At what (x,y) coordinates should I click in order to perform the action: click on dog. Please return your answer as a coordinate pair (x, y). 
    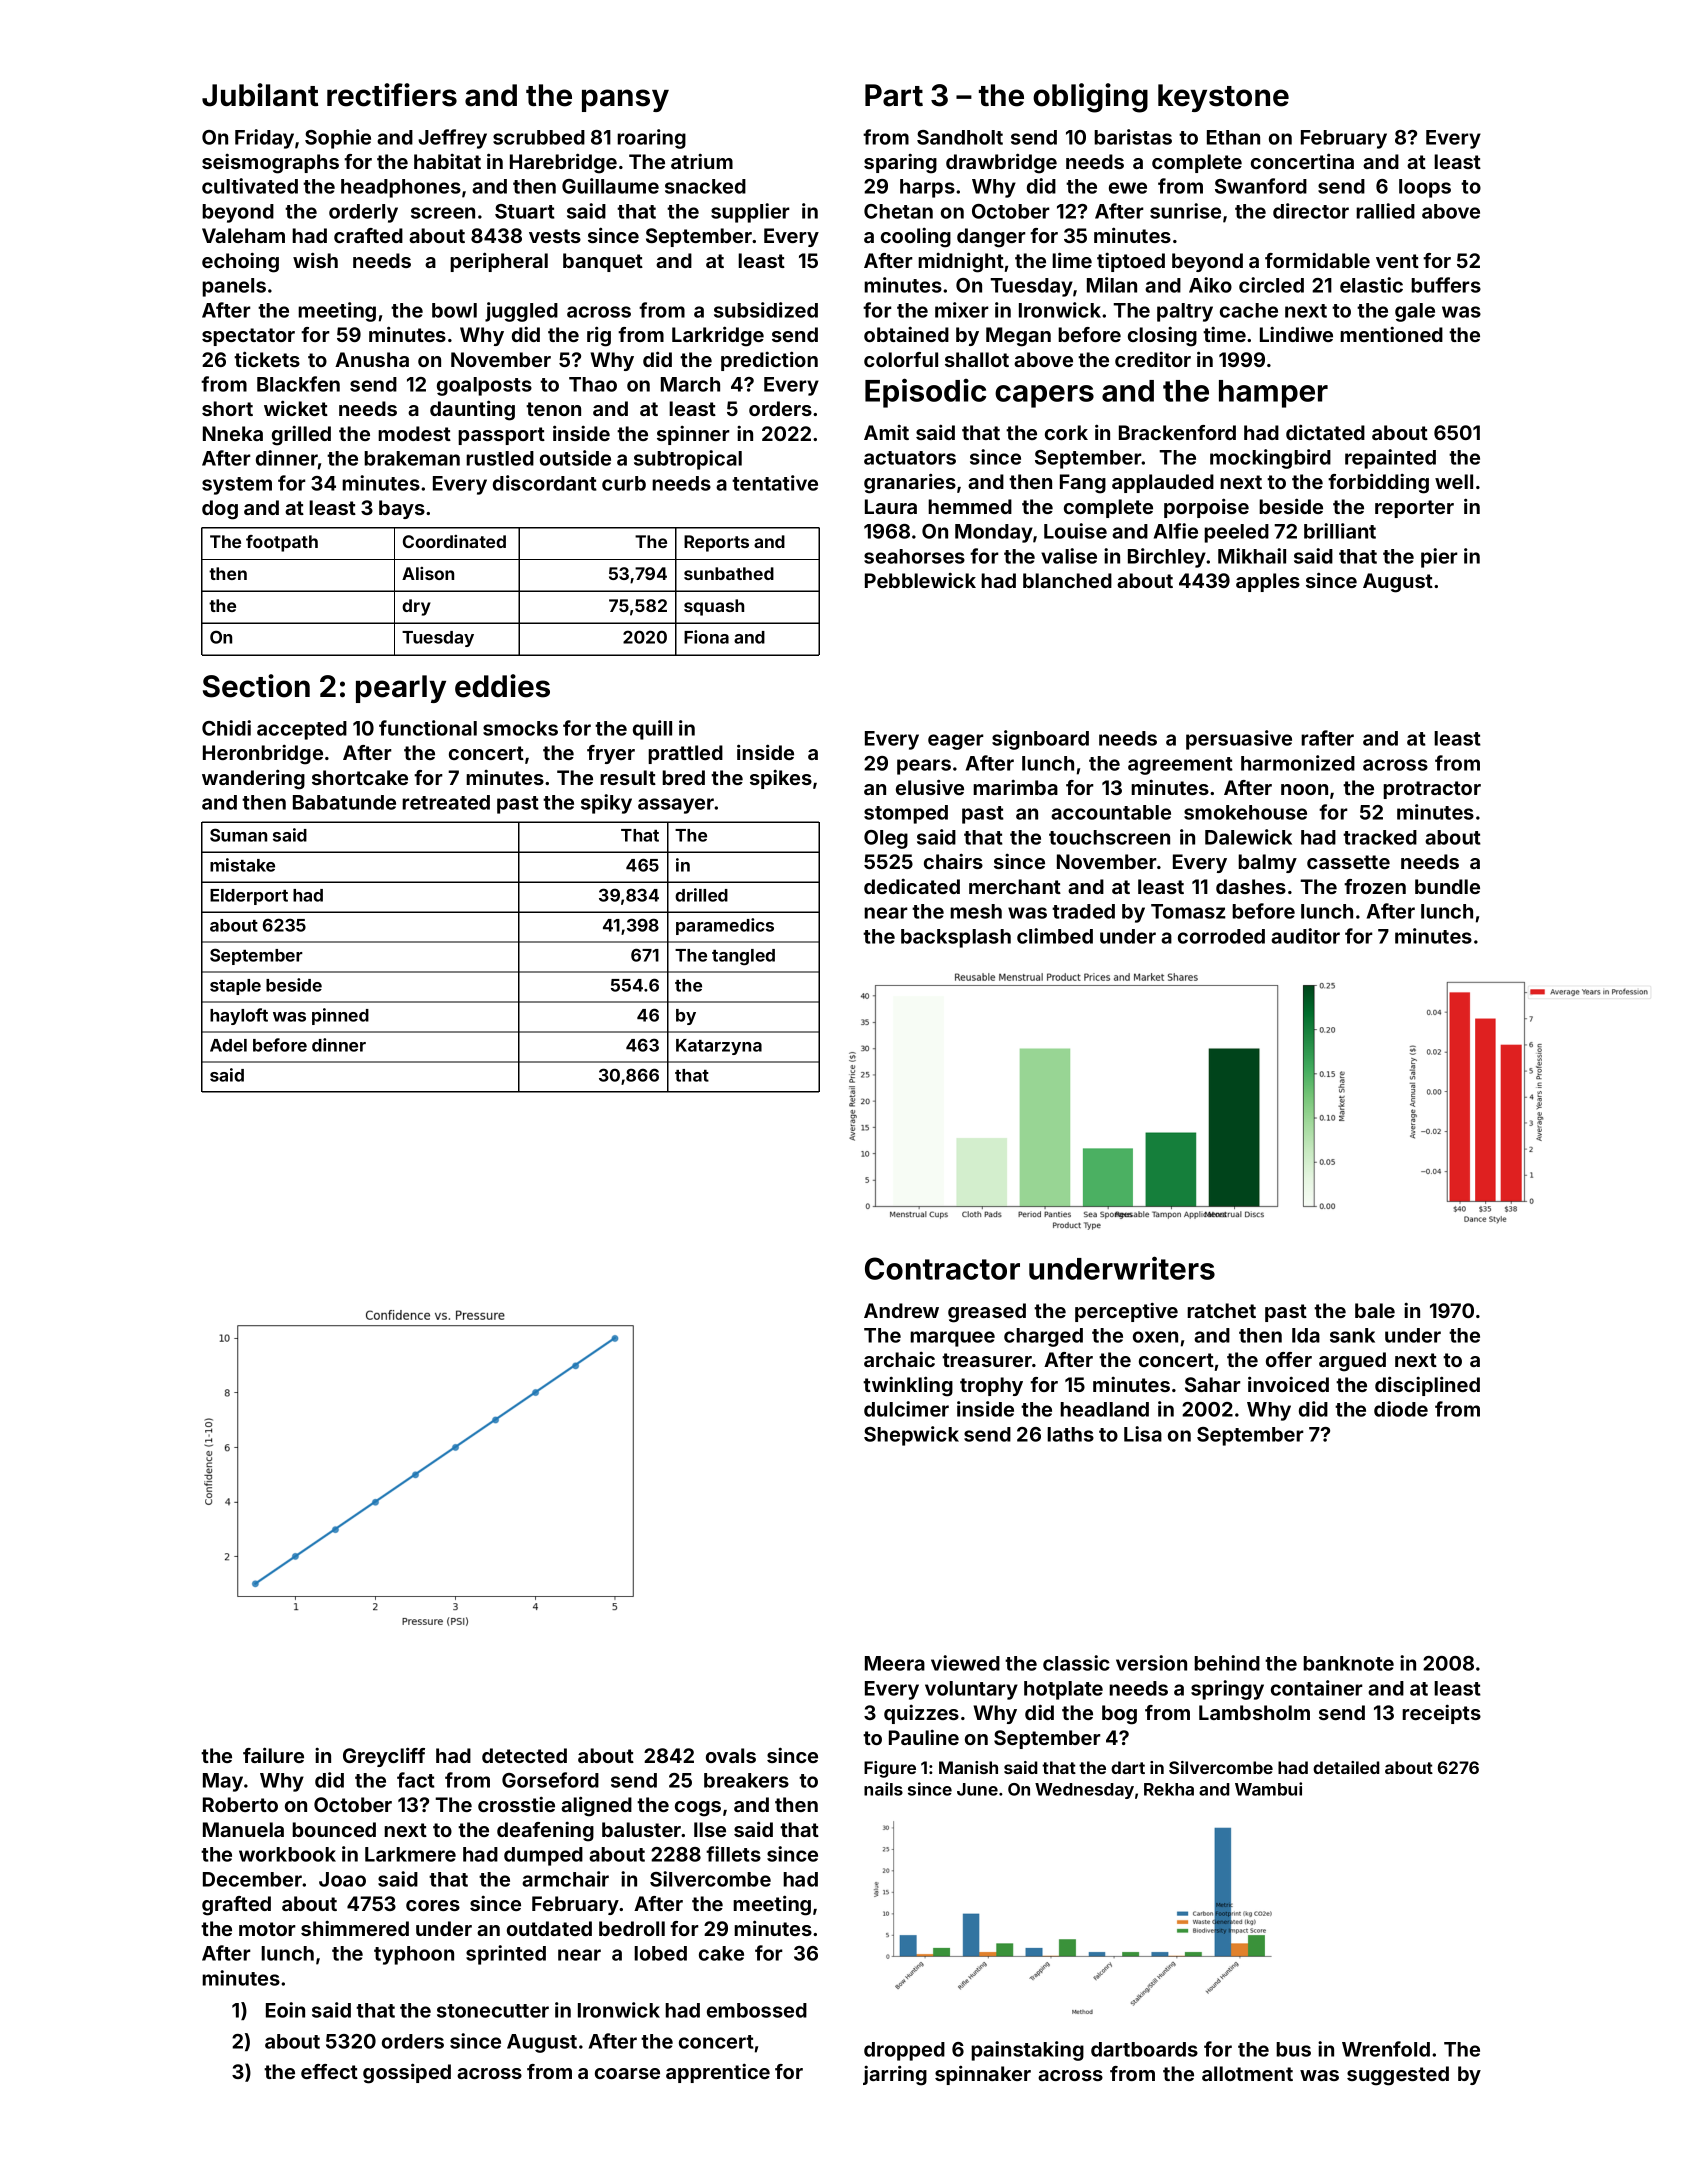
    Looking at the image, I should click on (220, 510).
